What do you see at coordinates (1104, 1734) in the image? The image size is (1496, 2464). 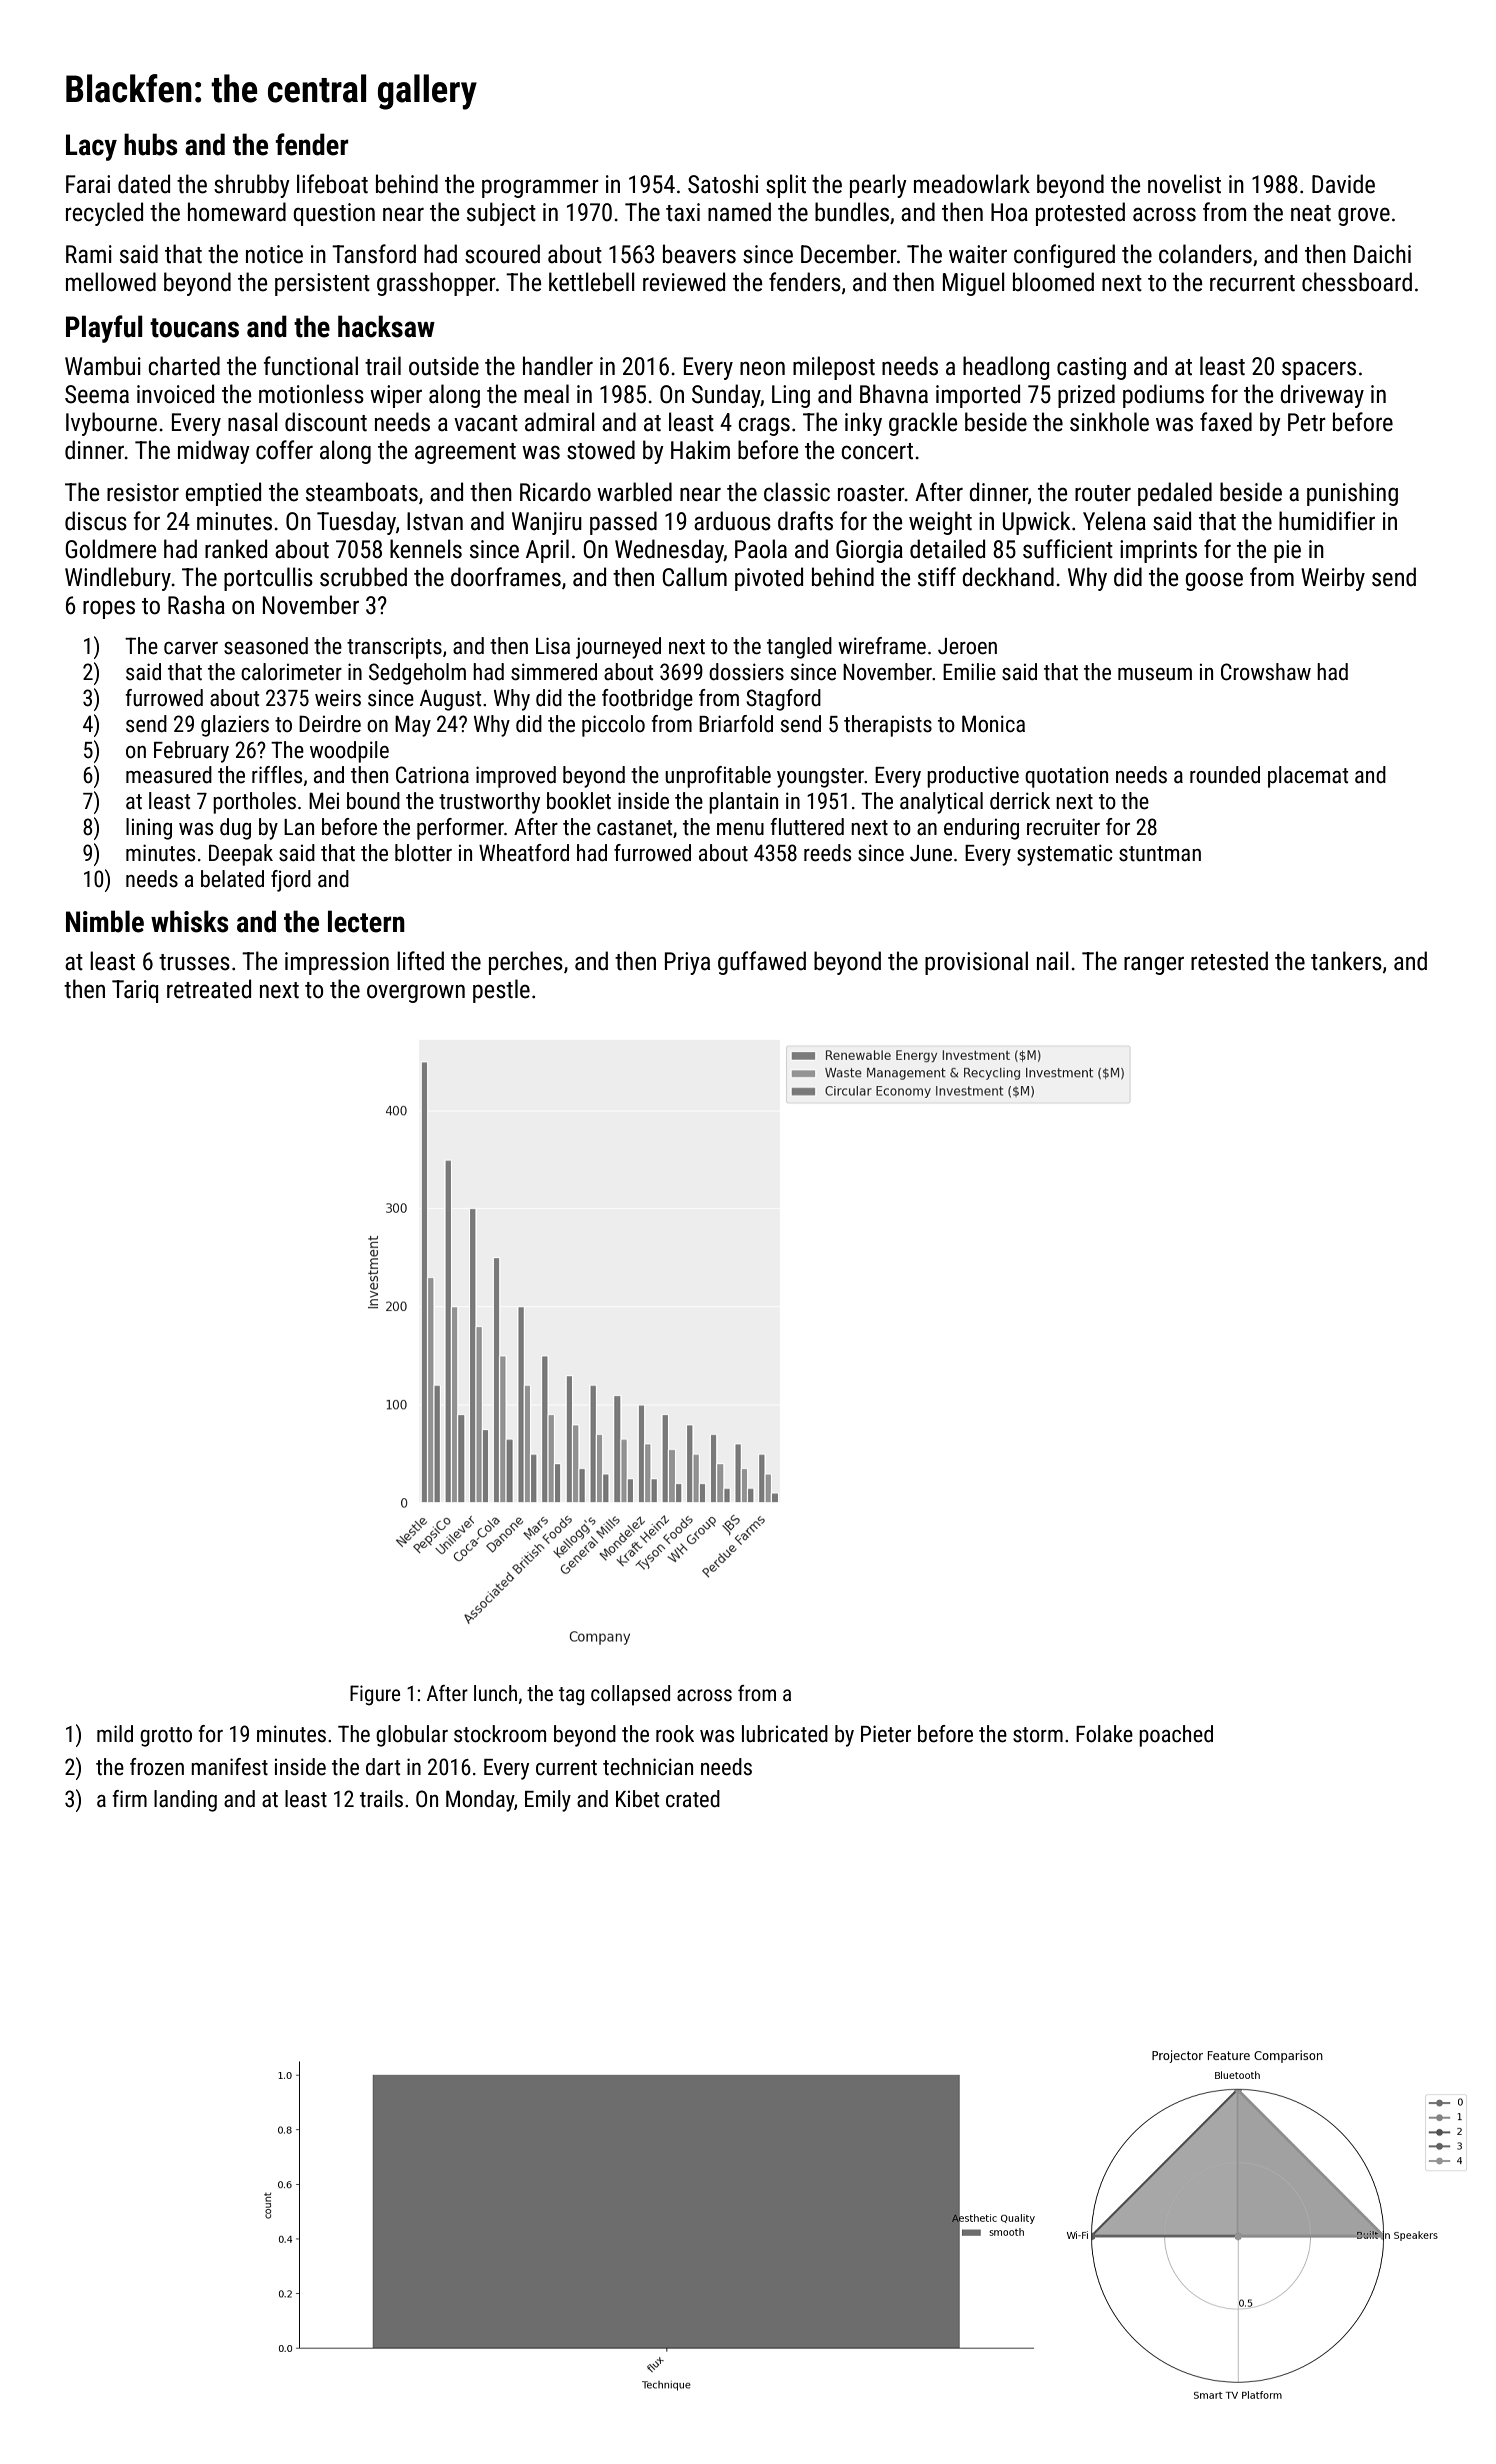 I see `Folake` at bounding box center [1104, 1734].
